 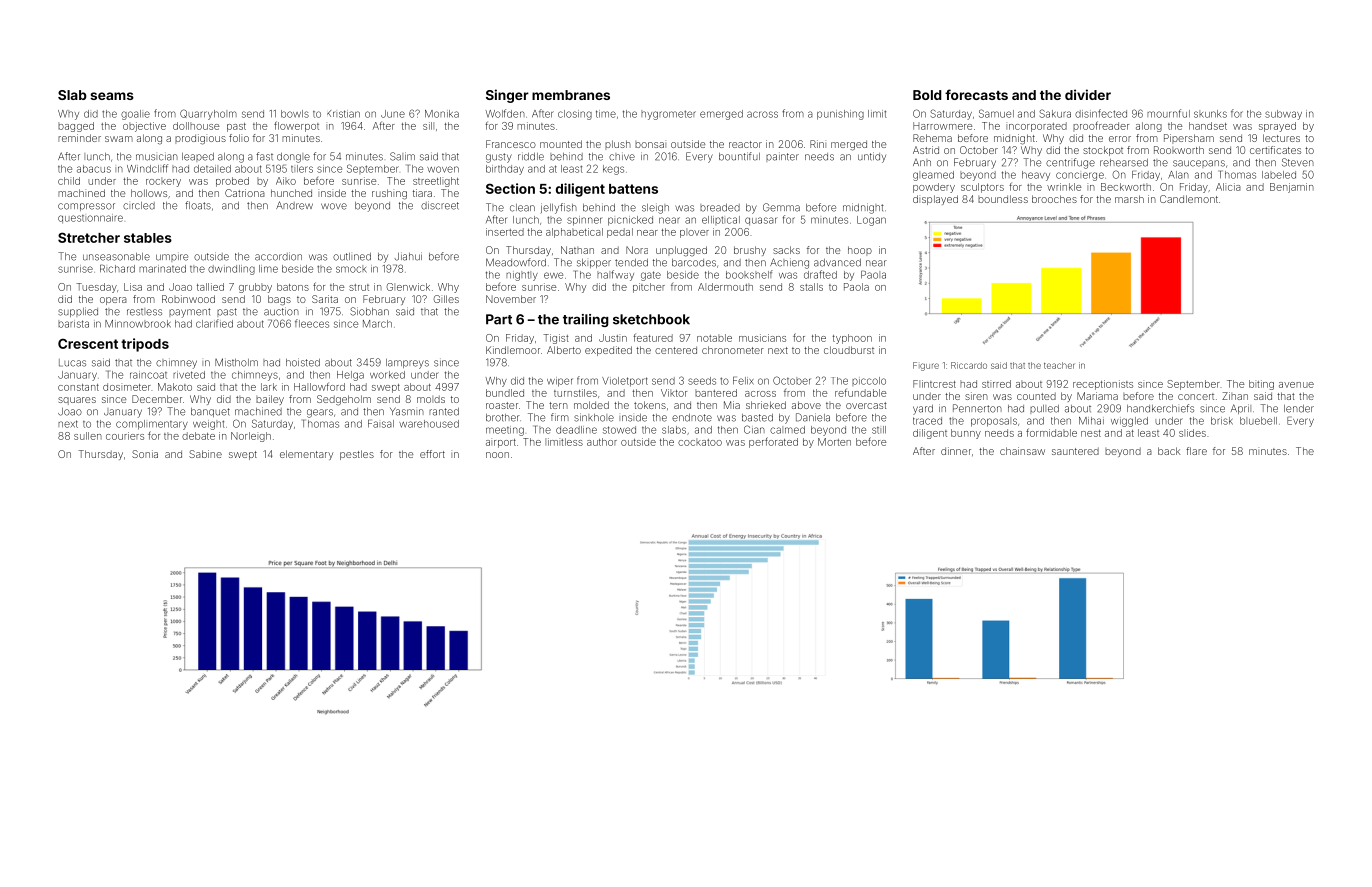 What do you see at coordinates (312, 323) in the image?
I see `fleeces` at bounding box center [312, 323].
